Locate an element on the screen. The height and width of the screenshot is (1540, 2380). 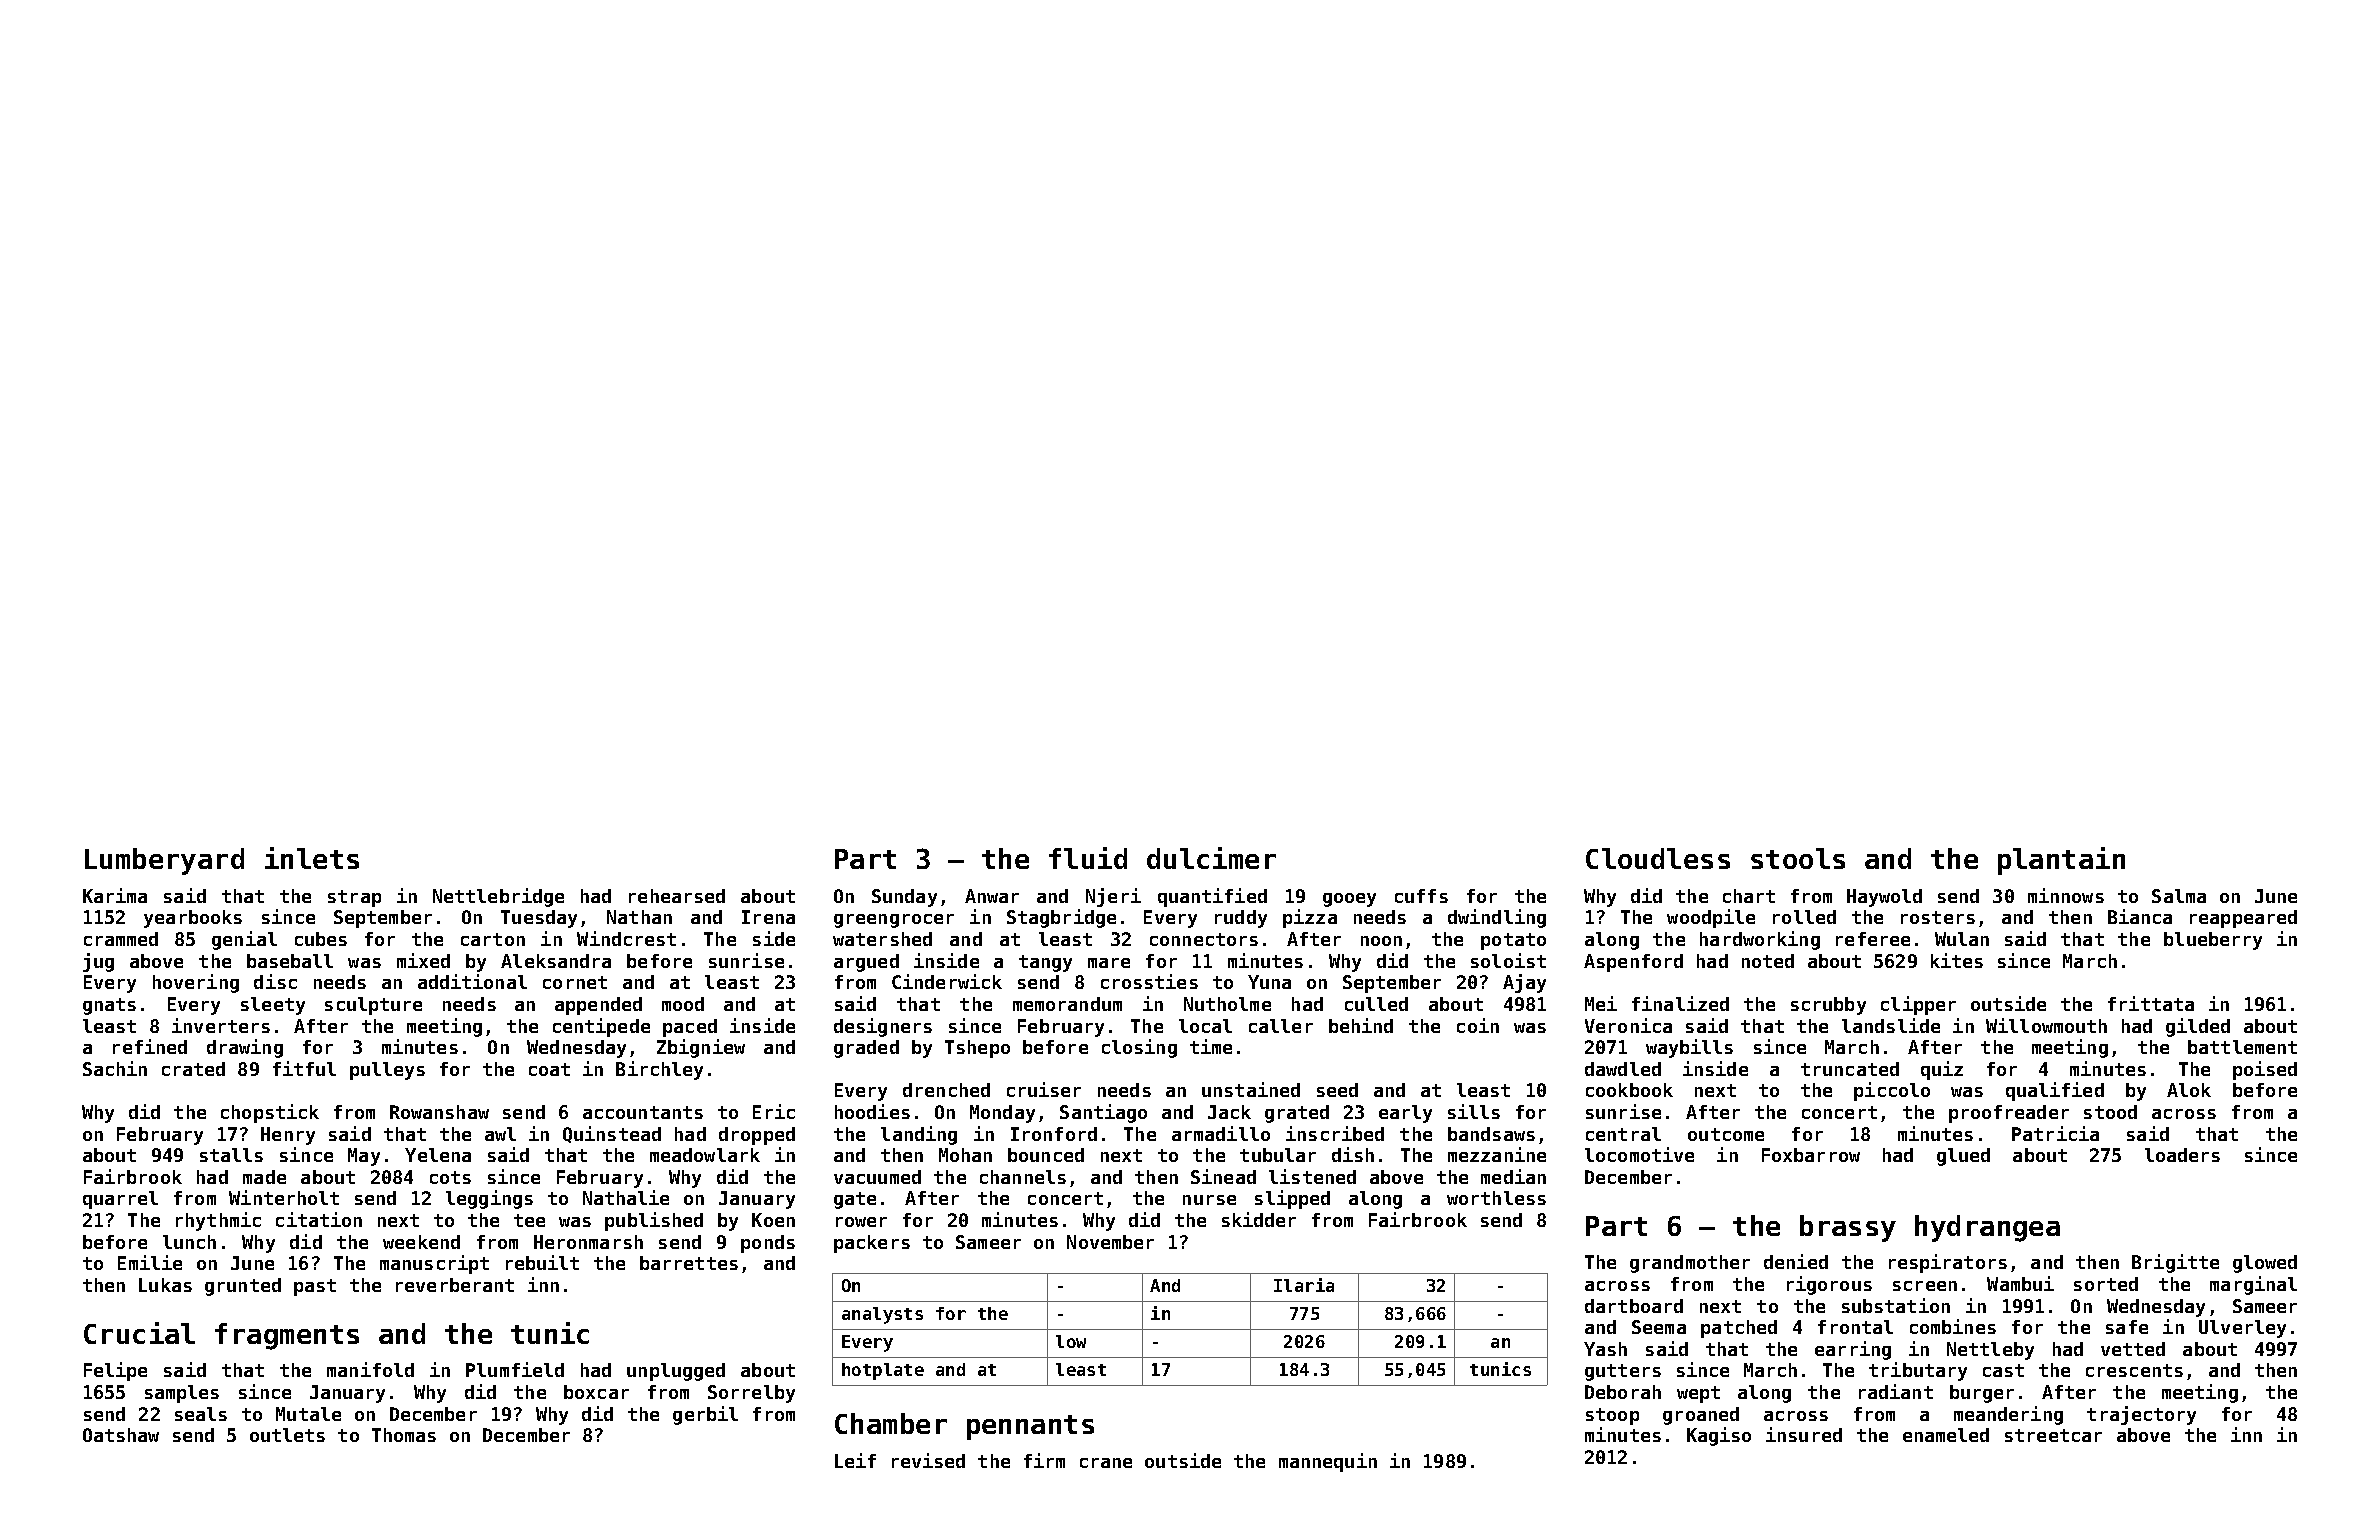
combines is located at coordinates (1953, 1326).
